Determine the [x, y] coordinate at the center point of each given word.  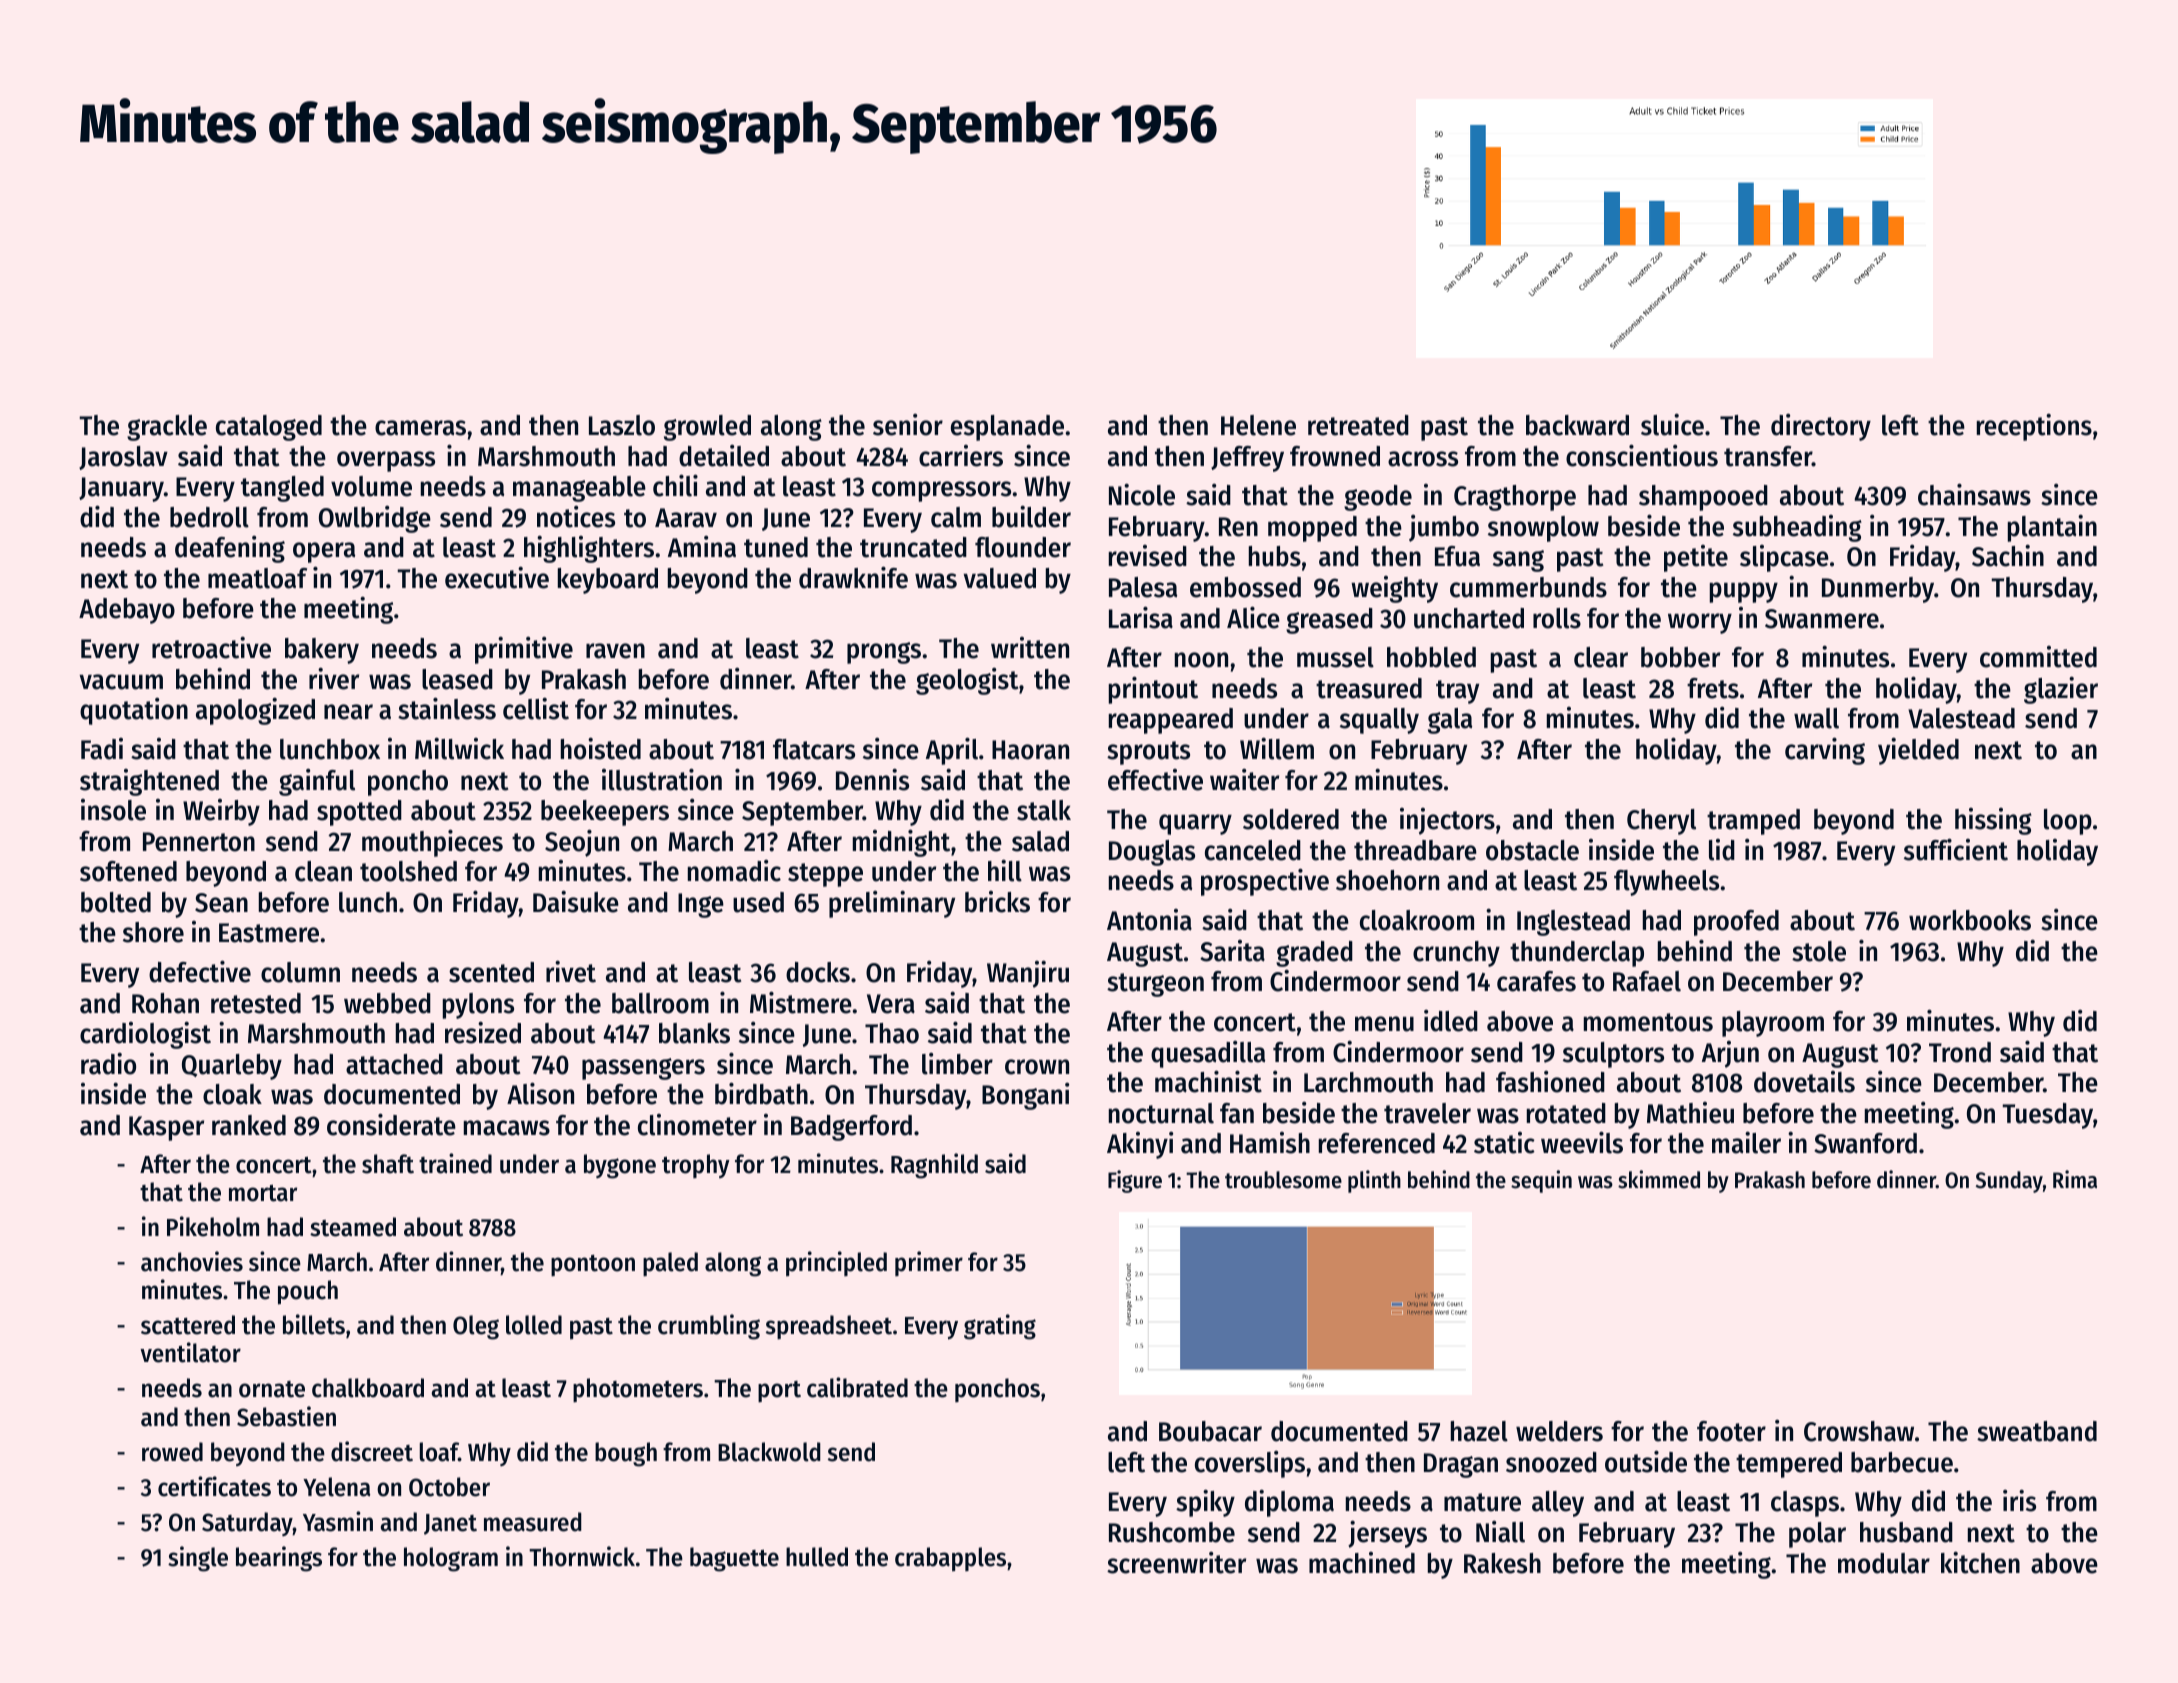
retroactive [211, 647]
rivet [571, 971]
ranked [249, 1125]
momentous [1648, 1022]
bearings [279, 1559]
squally [1379, 721]
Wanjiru [1028, 974]
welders [1559, 1431]
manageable [579, 489]
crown [1037, 1067]
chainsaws [1974, 494]
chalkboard [368, 1388]
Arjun [1730, 1054]
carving [1825, 751]
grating [1000, 1327]
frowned [1335, 456]
